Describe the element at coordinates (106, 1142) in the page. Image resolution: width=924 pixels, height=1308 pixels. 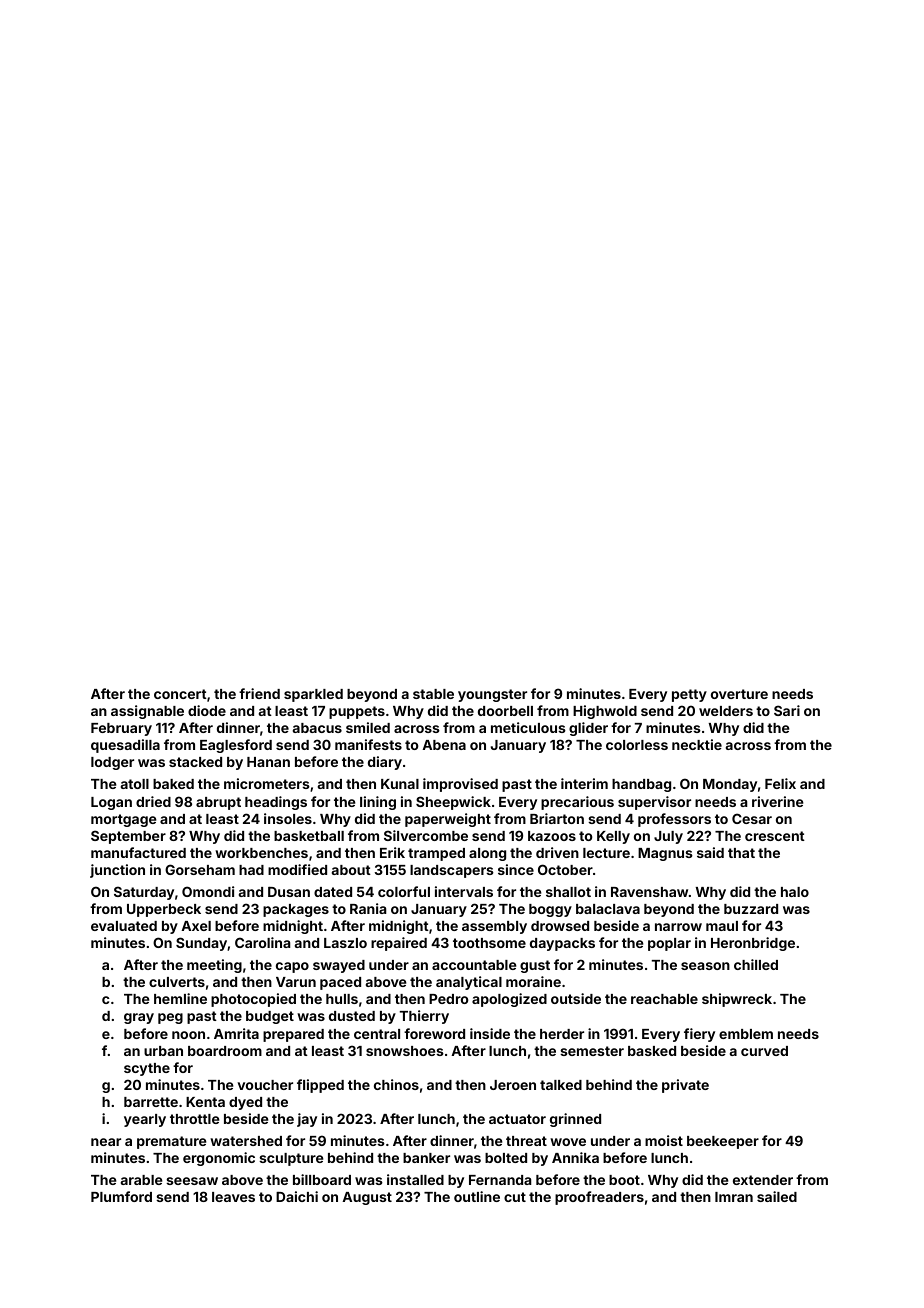
I see `near` at that location.
